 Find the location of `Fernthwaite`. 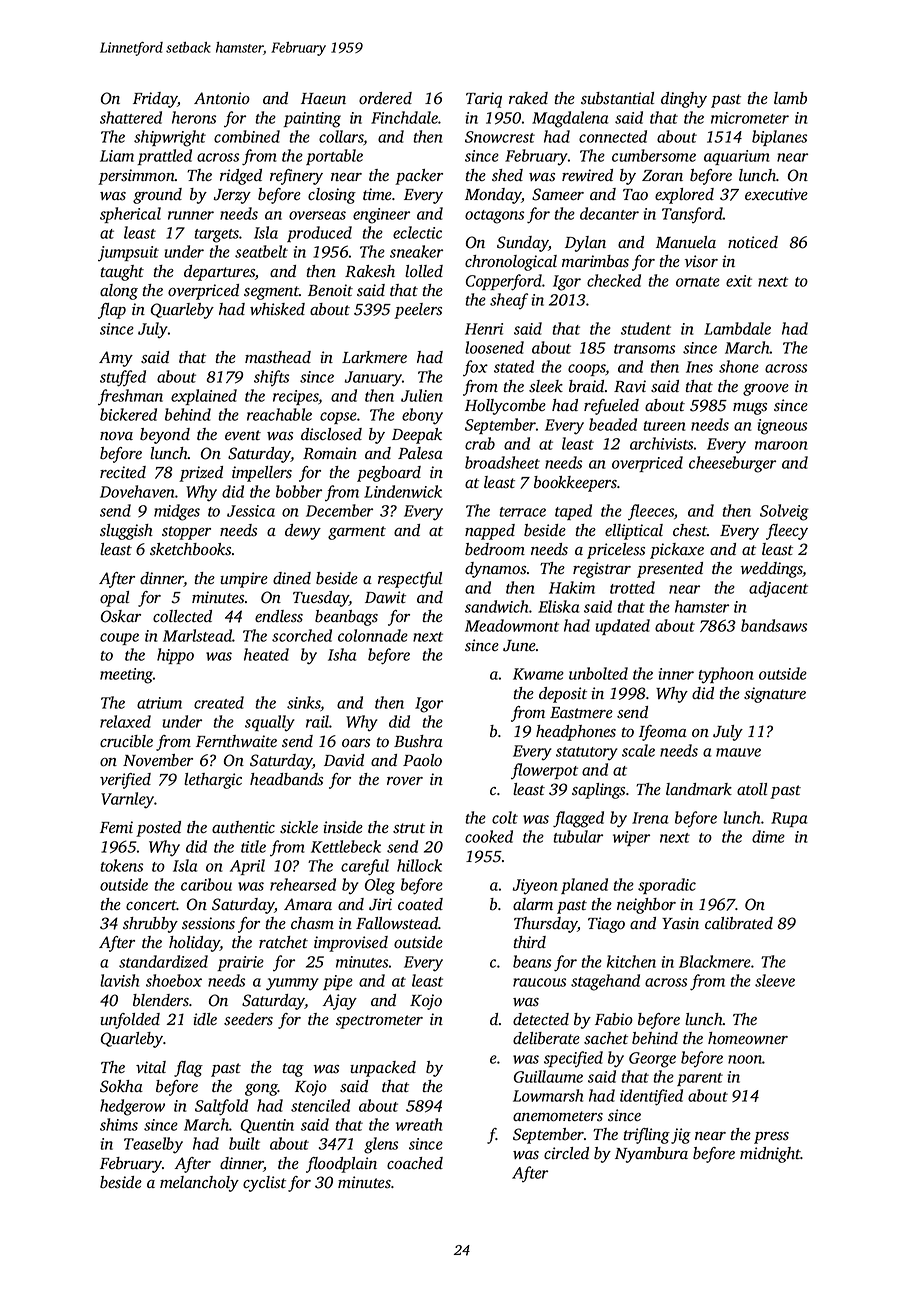

Fernthwaite is located at coordinates (236, 741).
